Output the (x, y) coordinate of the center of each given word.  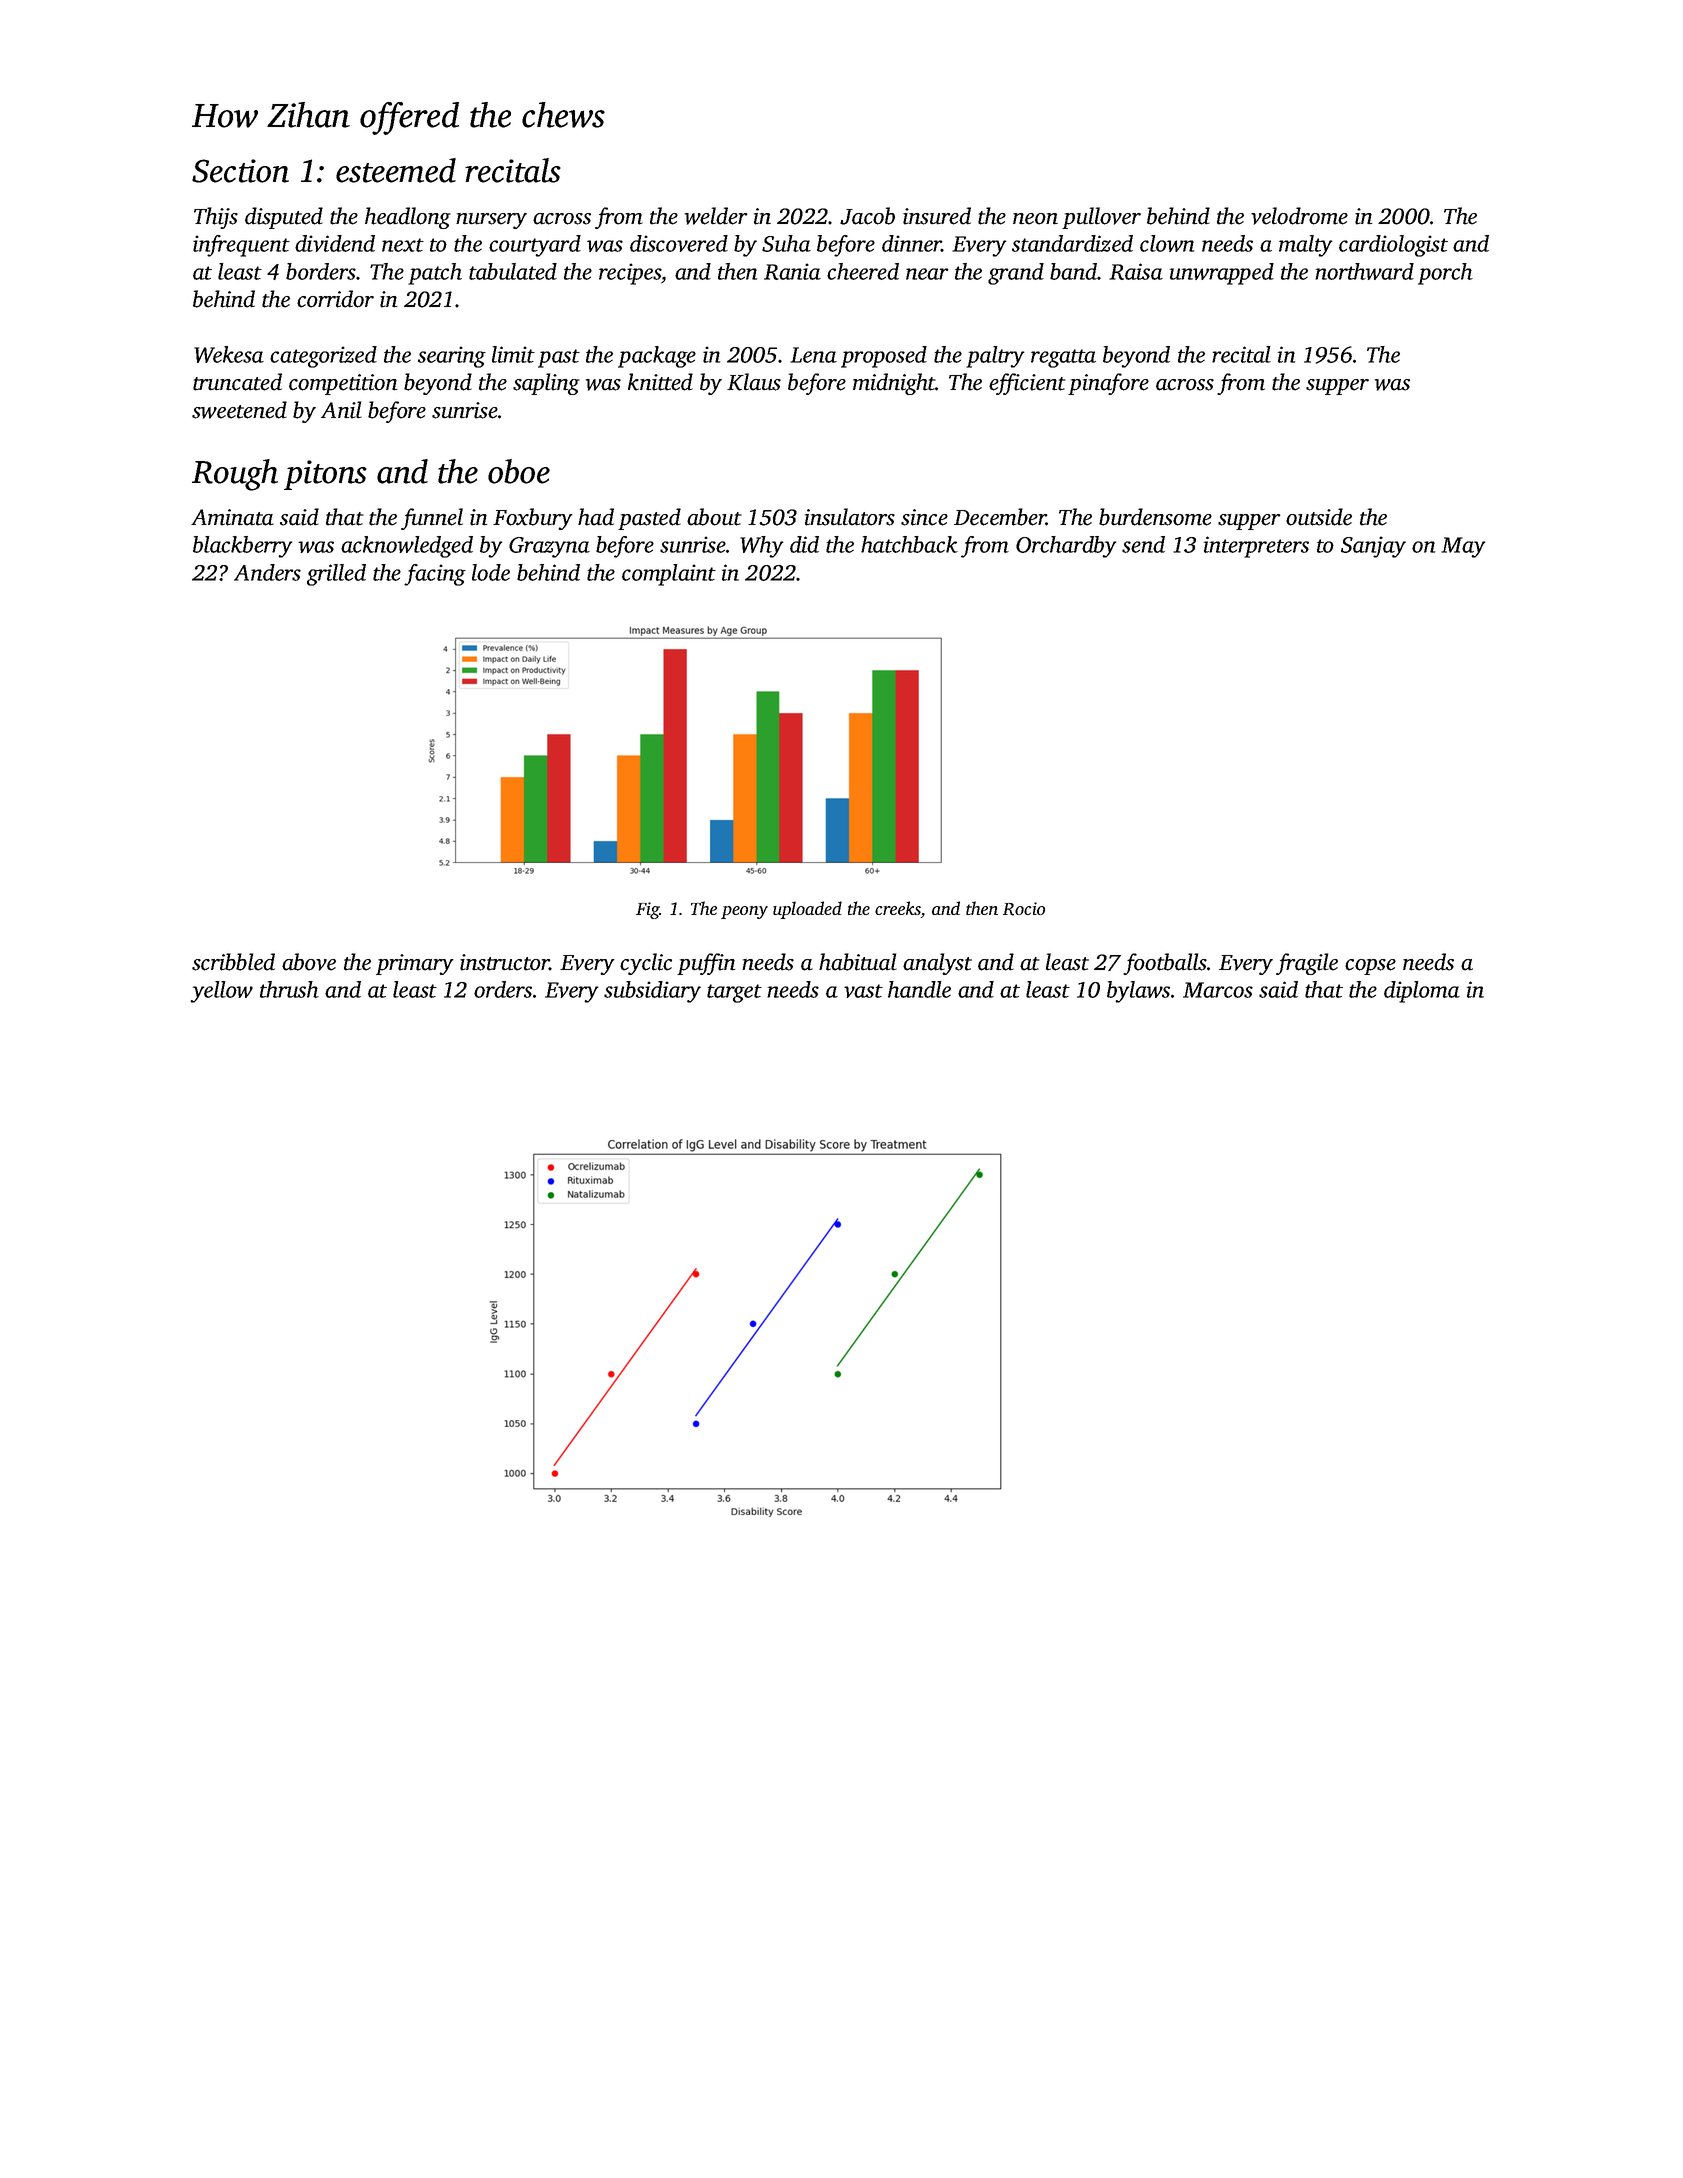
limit (513, 354)
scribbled (233, 962)
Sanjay (1373, 547)
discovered (679, 243)
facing (435, 575)
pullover (1101, 218)
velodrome (1299, 216)
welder (716, 216)
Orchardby (1066, 547)
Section (240, 171)
